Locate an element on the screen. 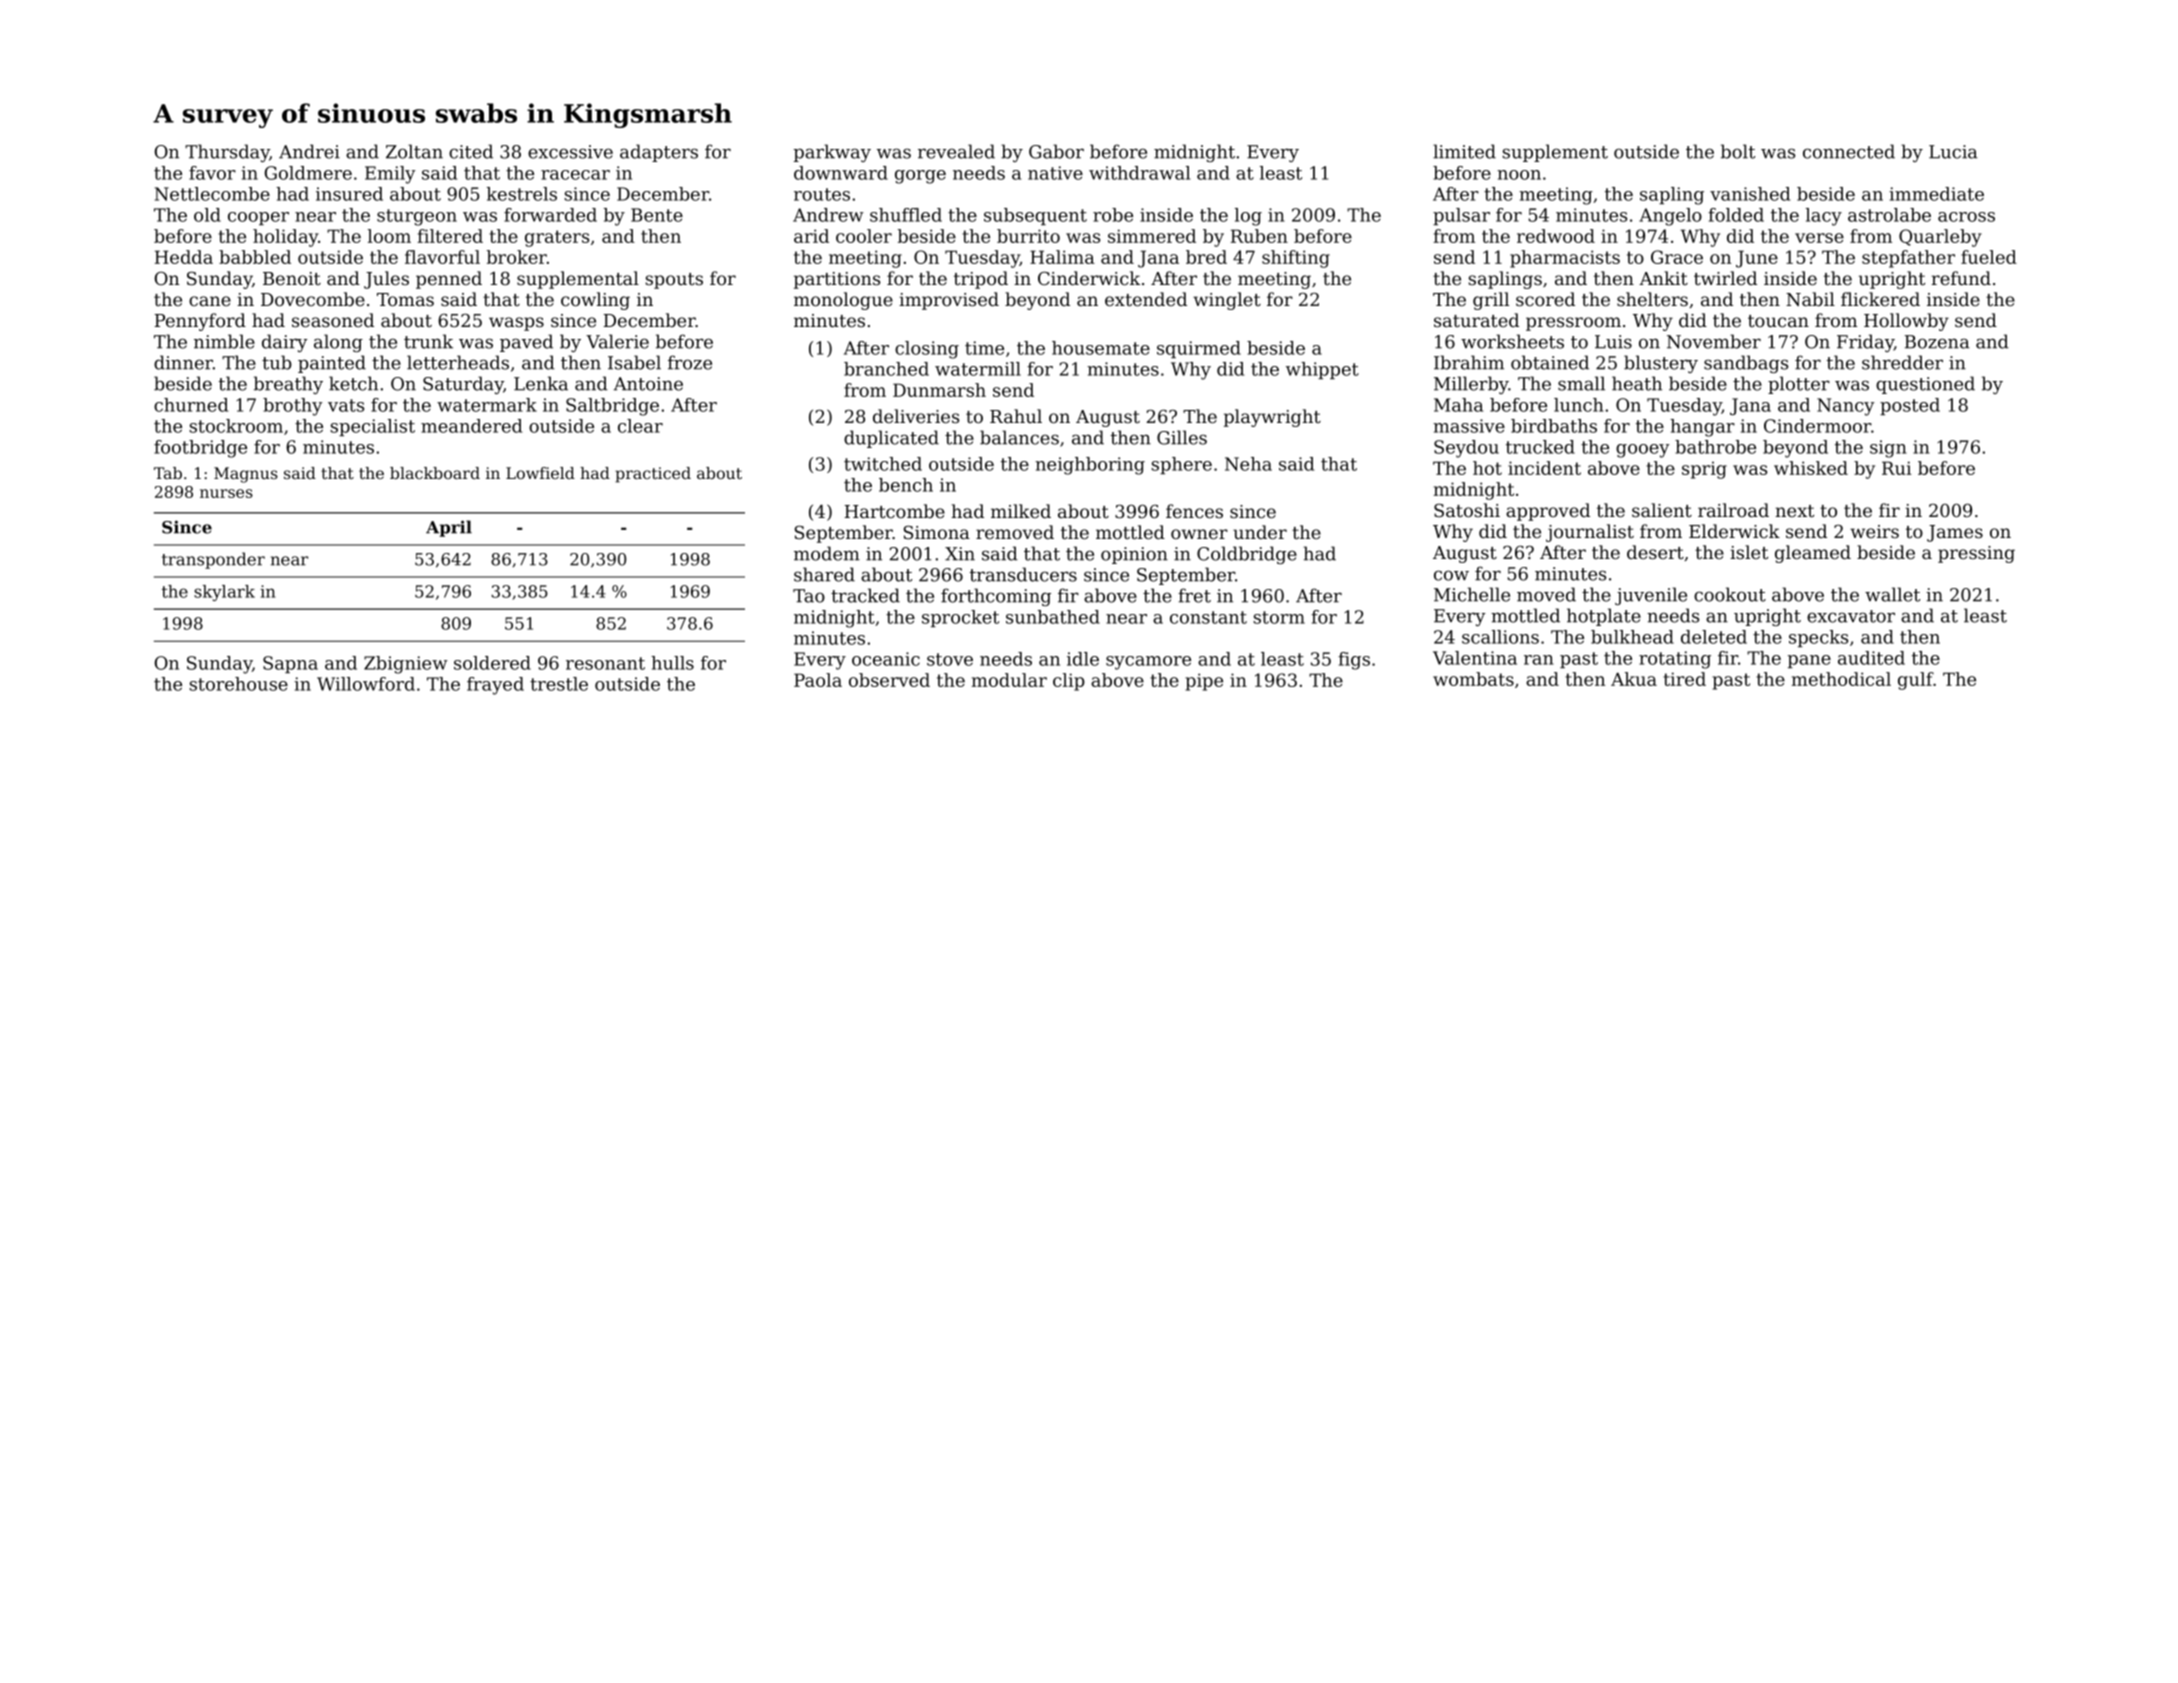  Andrew is located at coordinates (828, 215).
